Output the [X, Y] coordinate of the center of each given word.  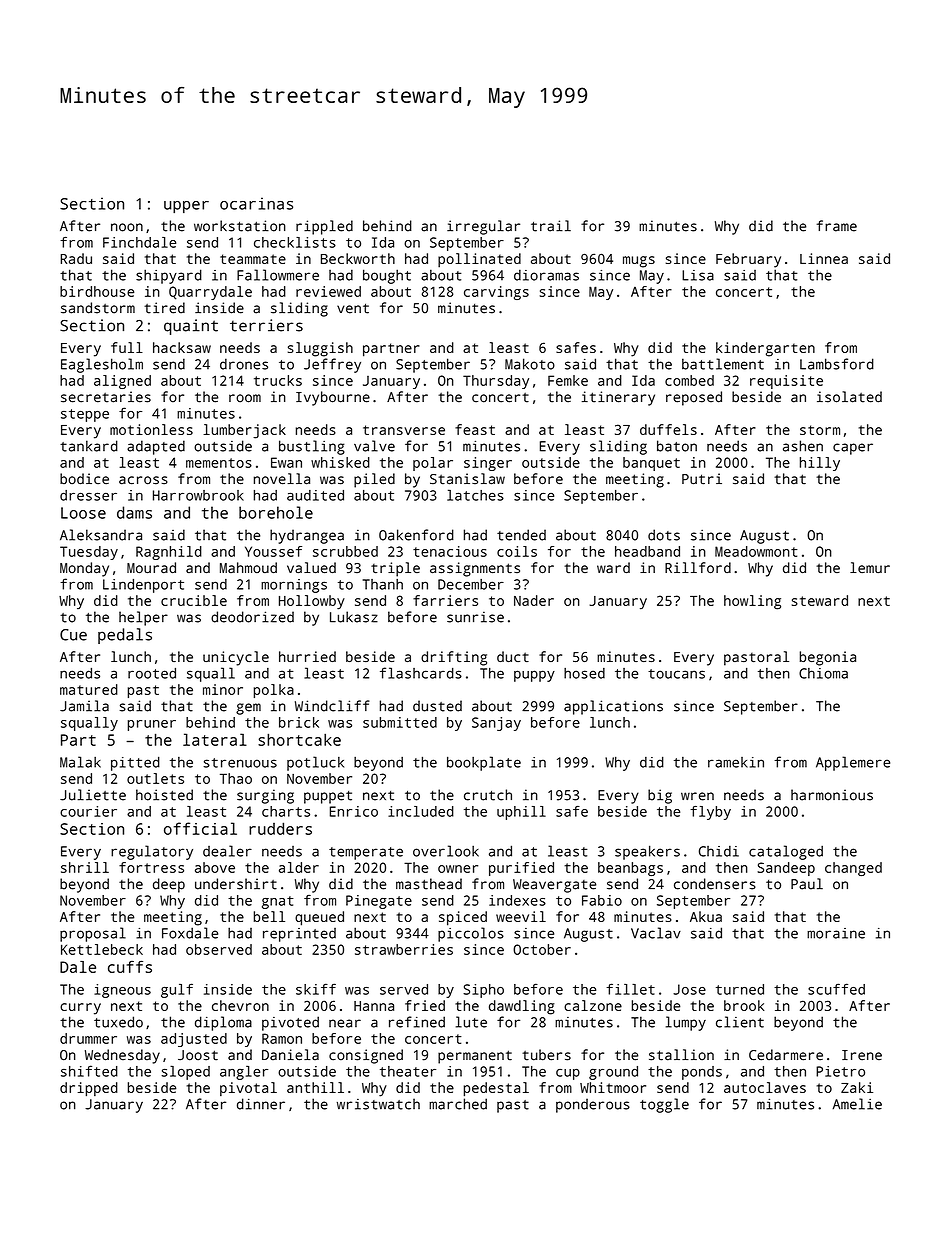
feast [475, 429]
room [245, 398]
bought [387, 276]
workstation [240, 226]
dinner [261, 1104]
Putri [702, 479]
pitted [135, 763]
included [421, 811]
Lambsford [837, 364]
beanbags [630, 869]
